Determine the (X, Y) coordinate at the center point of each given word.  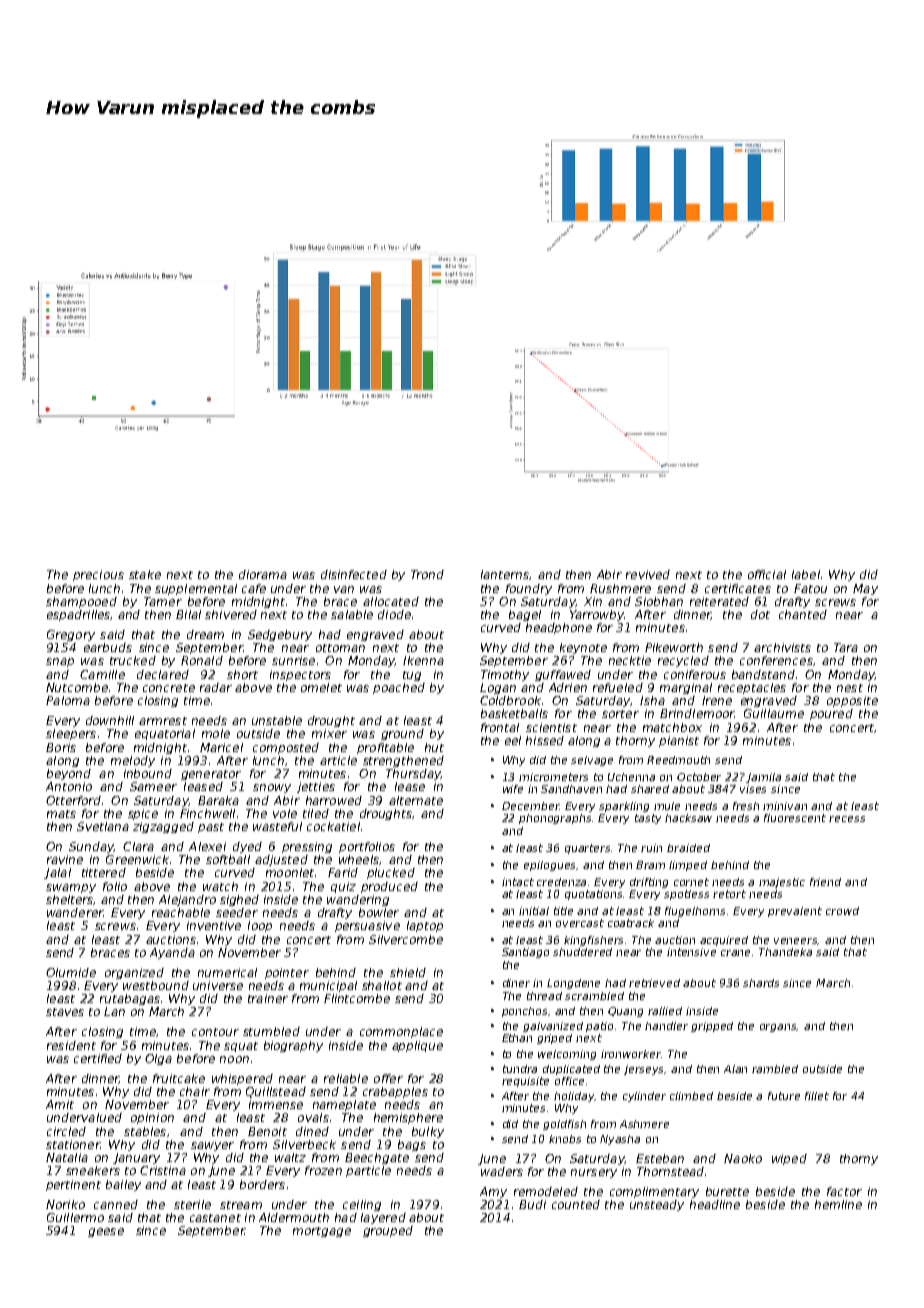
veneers (796, 941)
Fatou (810, 588)
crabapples (395, 1092)
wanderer (75, 912)
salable (352, 614)
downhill (110, 720)
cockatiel (333, 826)
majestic (782, 883)
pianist (679, 741)
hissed (545, 740)
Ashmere (644, 1124)
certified (98, 1058)
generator (211, 775)
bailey (123, 1185)
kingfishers (593, 941)
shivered (231, 614)
